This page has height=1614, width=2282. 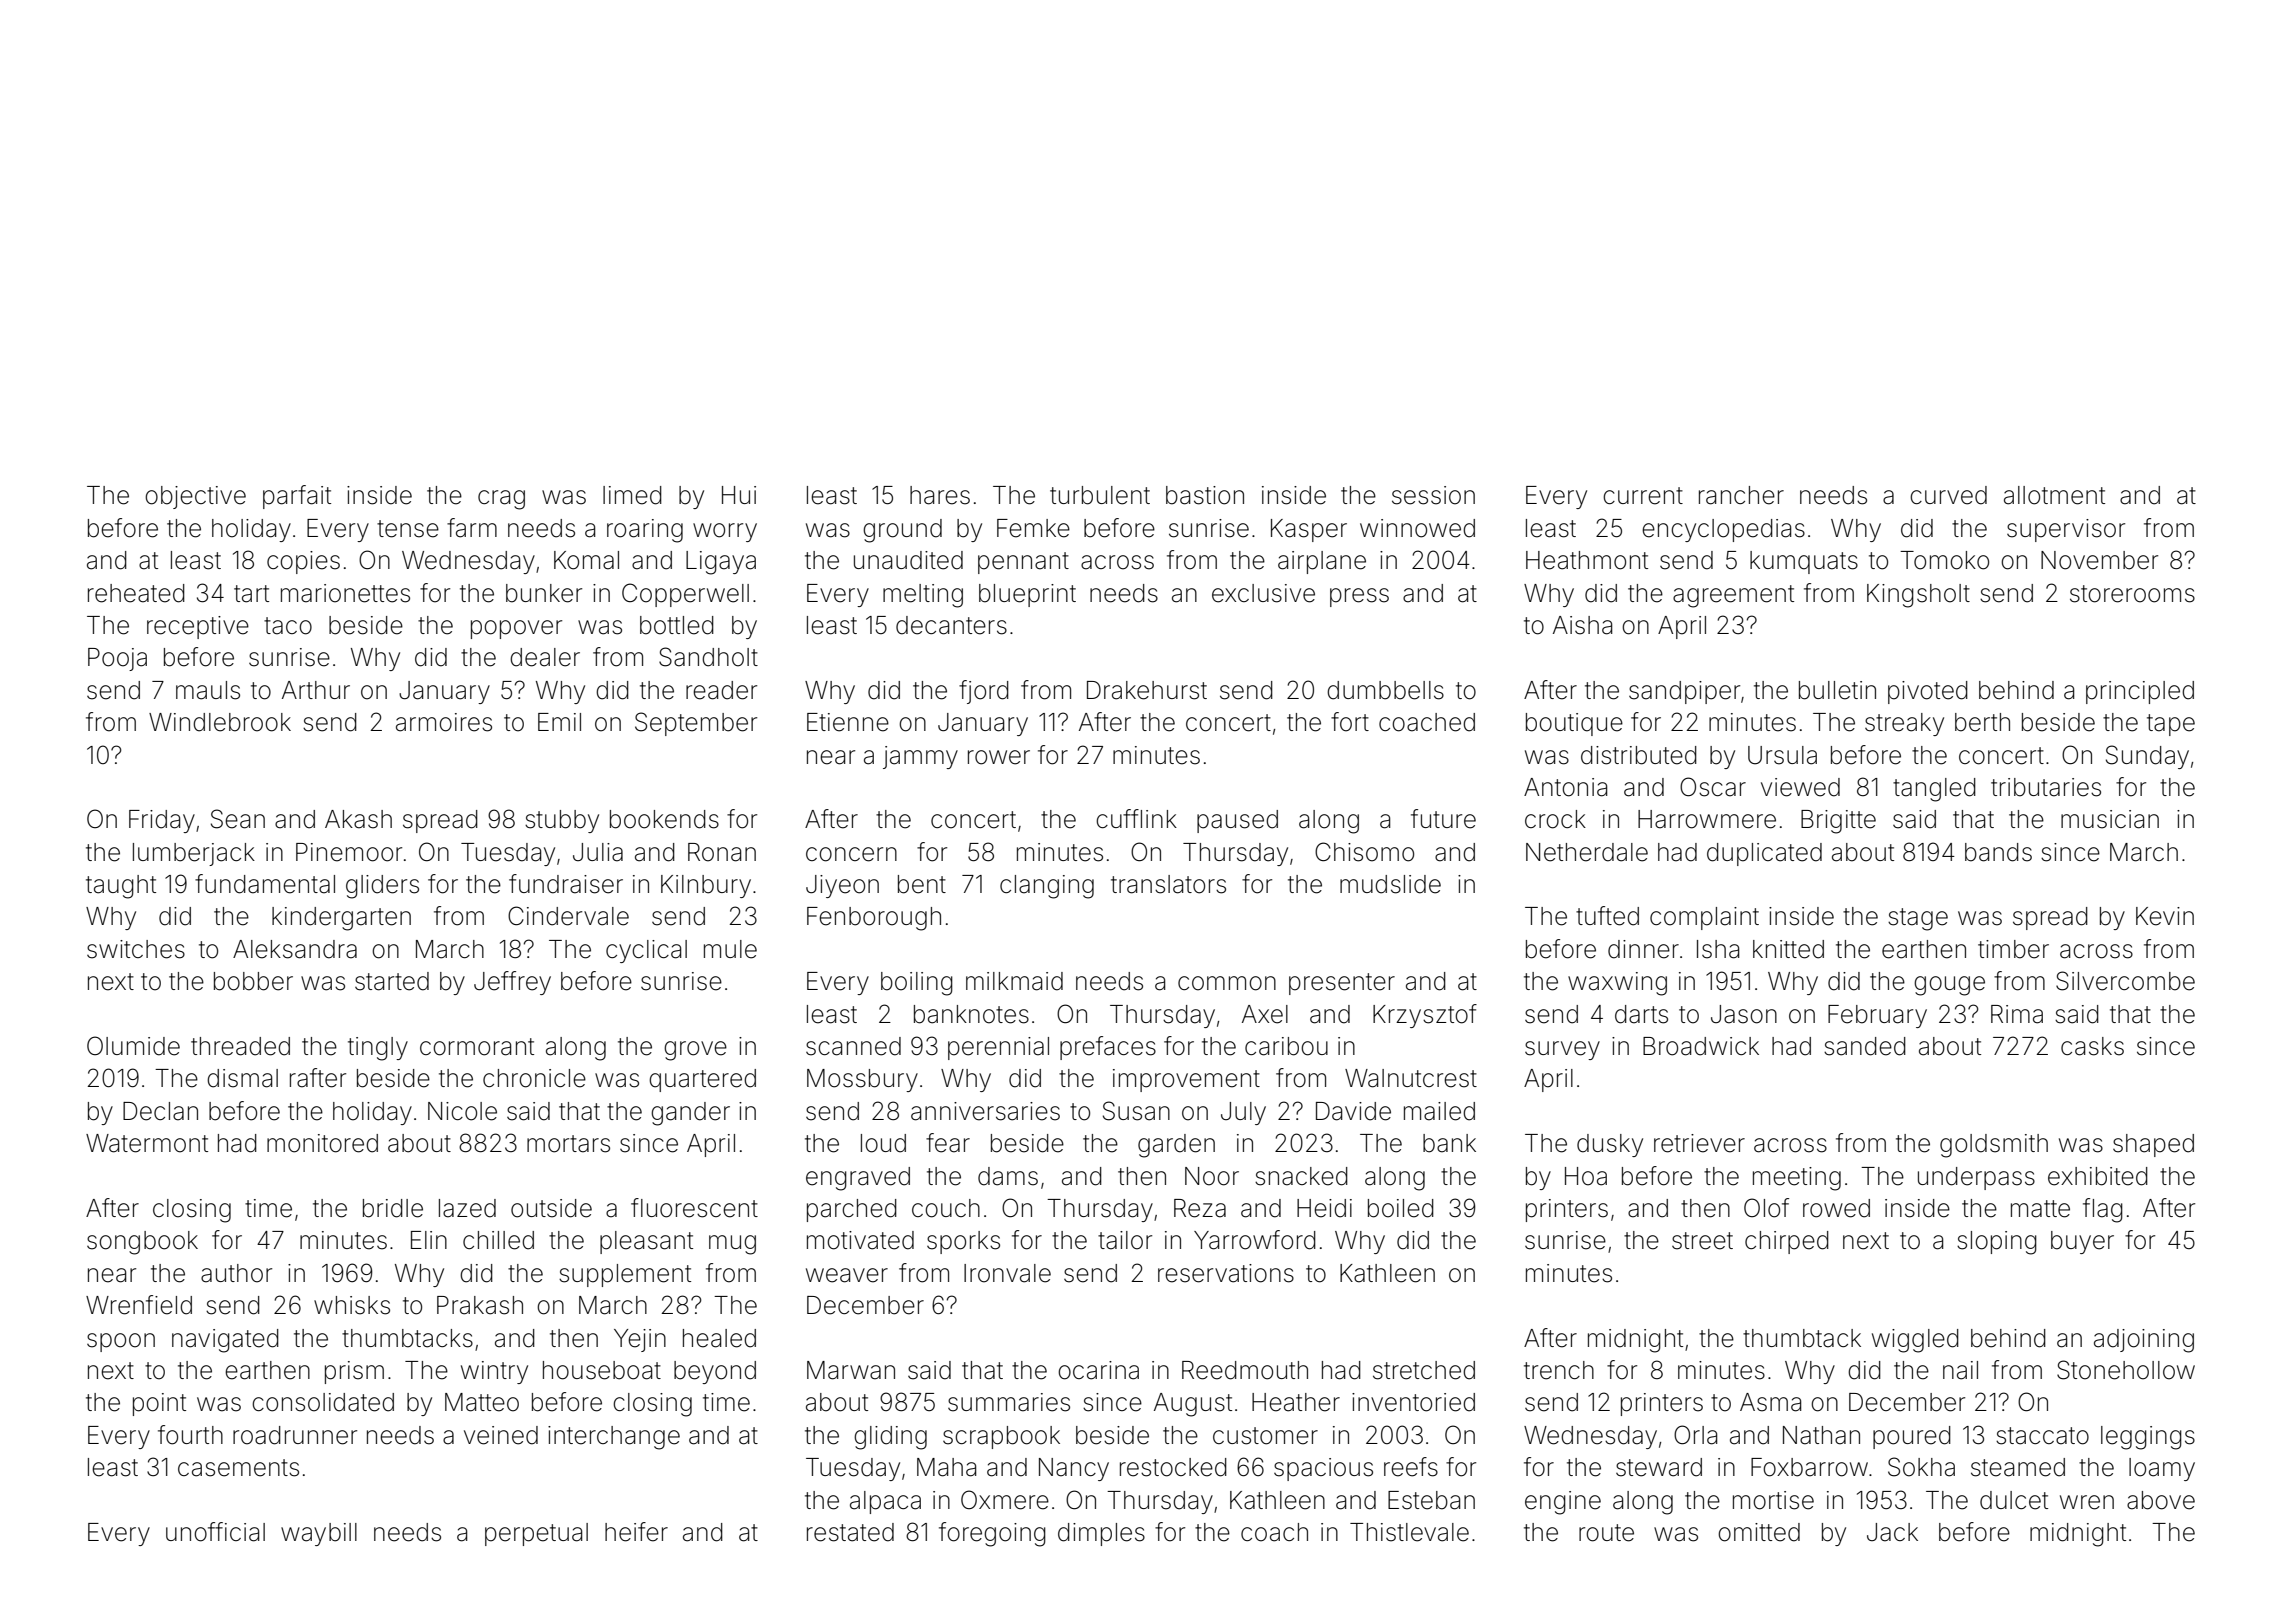 I want to click on Foxbarrow, so click(x=1809, y=1467).
